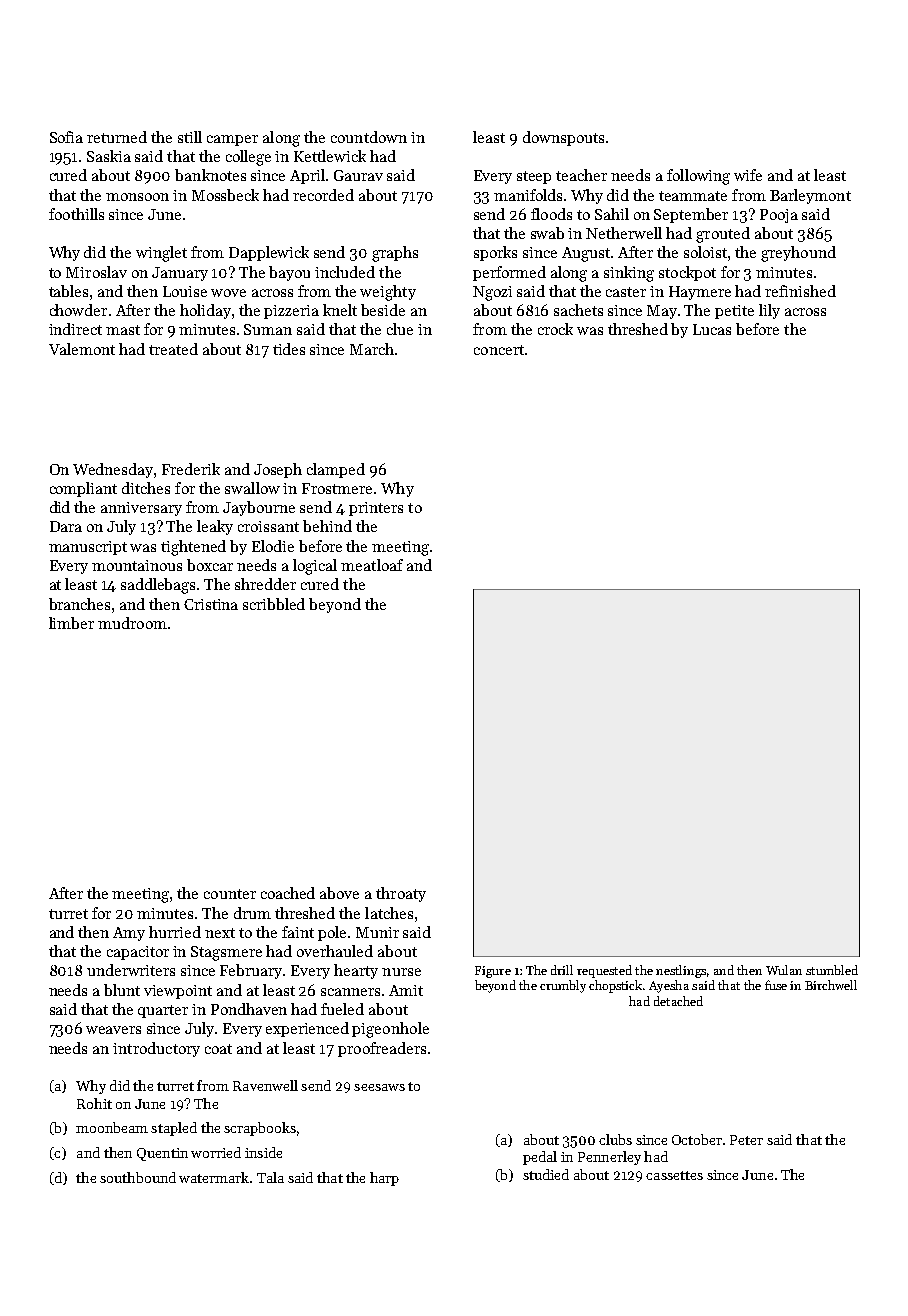  I want to click on above, so click(339, 893).
